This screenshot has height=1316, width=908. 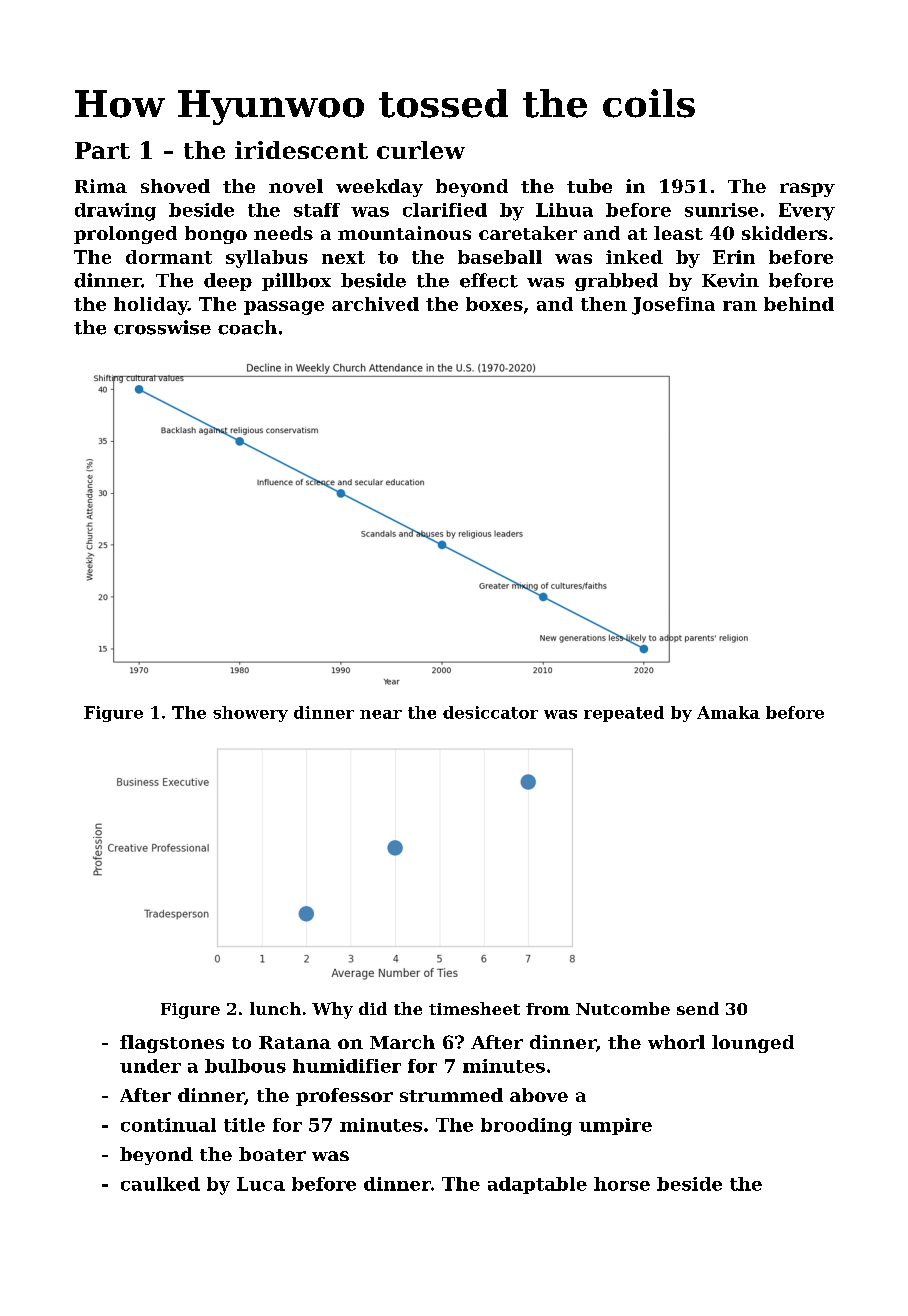 What do you see at coordinates (275, 1008) in the screenshot?
I see `lunch` at bounding box center [275, 1008].
